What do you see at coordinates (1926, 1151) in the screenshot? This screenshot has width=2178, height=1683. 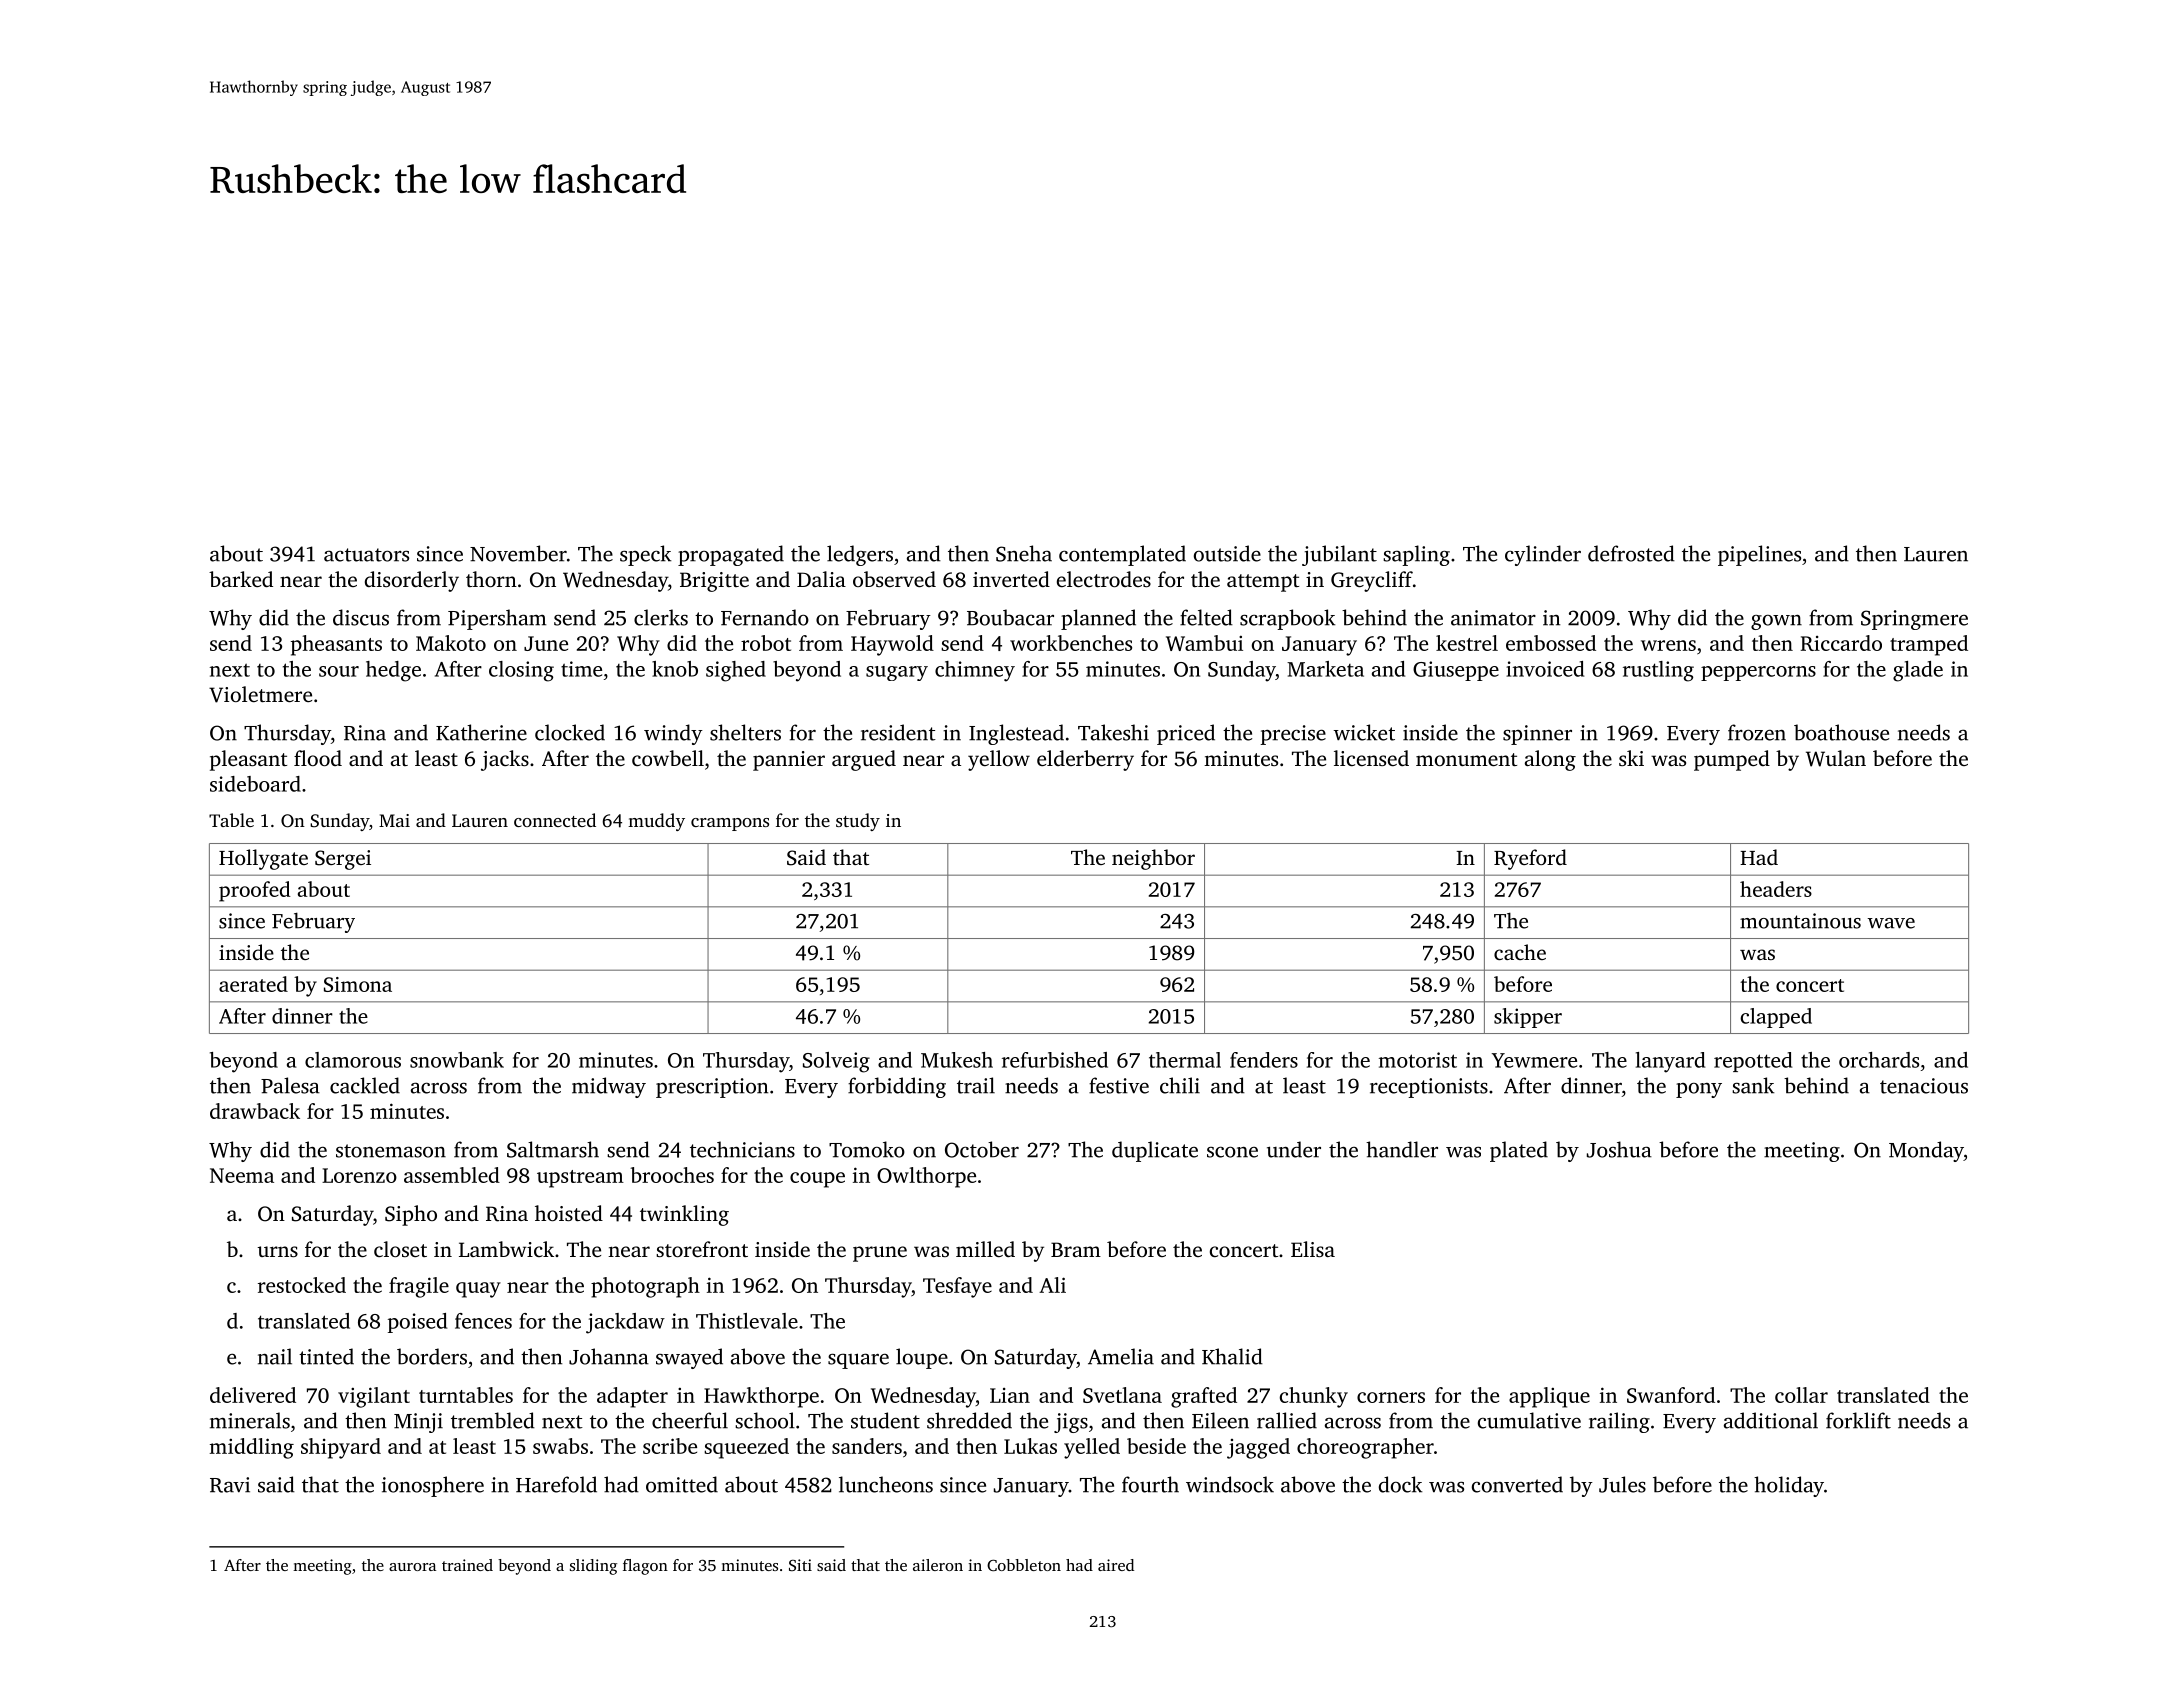 I see `Monday` at bounding box center [1926, 1151].
